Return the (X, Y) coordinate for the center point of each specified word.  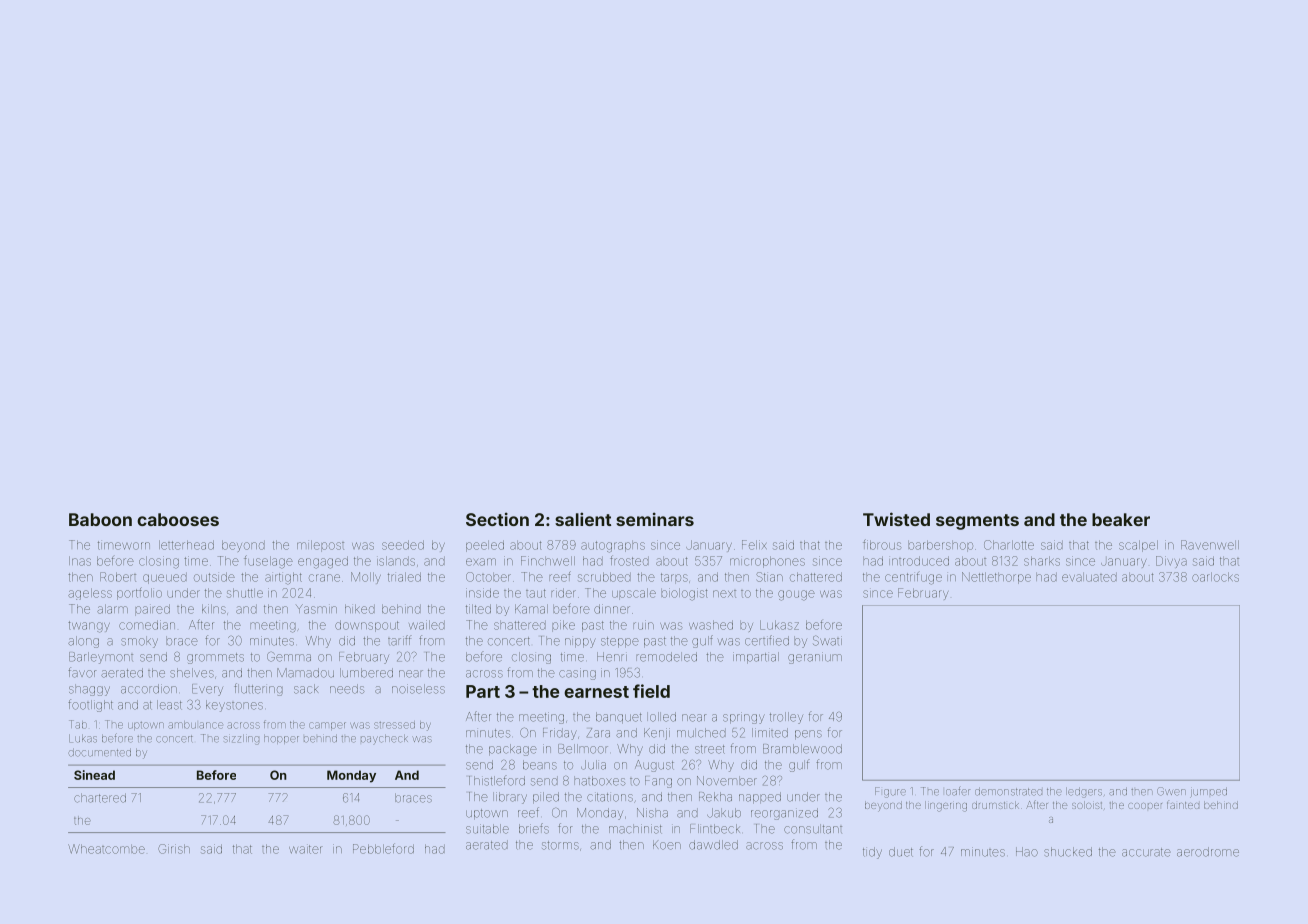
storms (560, 845)
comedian (147, 625)
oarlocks (1215, 577)
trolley (786, 718)
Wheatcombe (106, 849)
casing (577, 674)
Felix (754, 545)
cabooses (178, 519)
